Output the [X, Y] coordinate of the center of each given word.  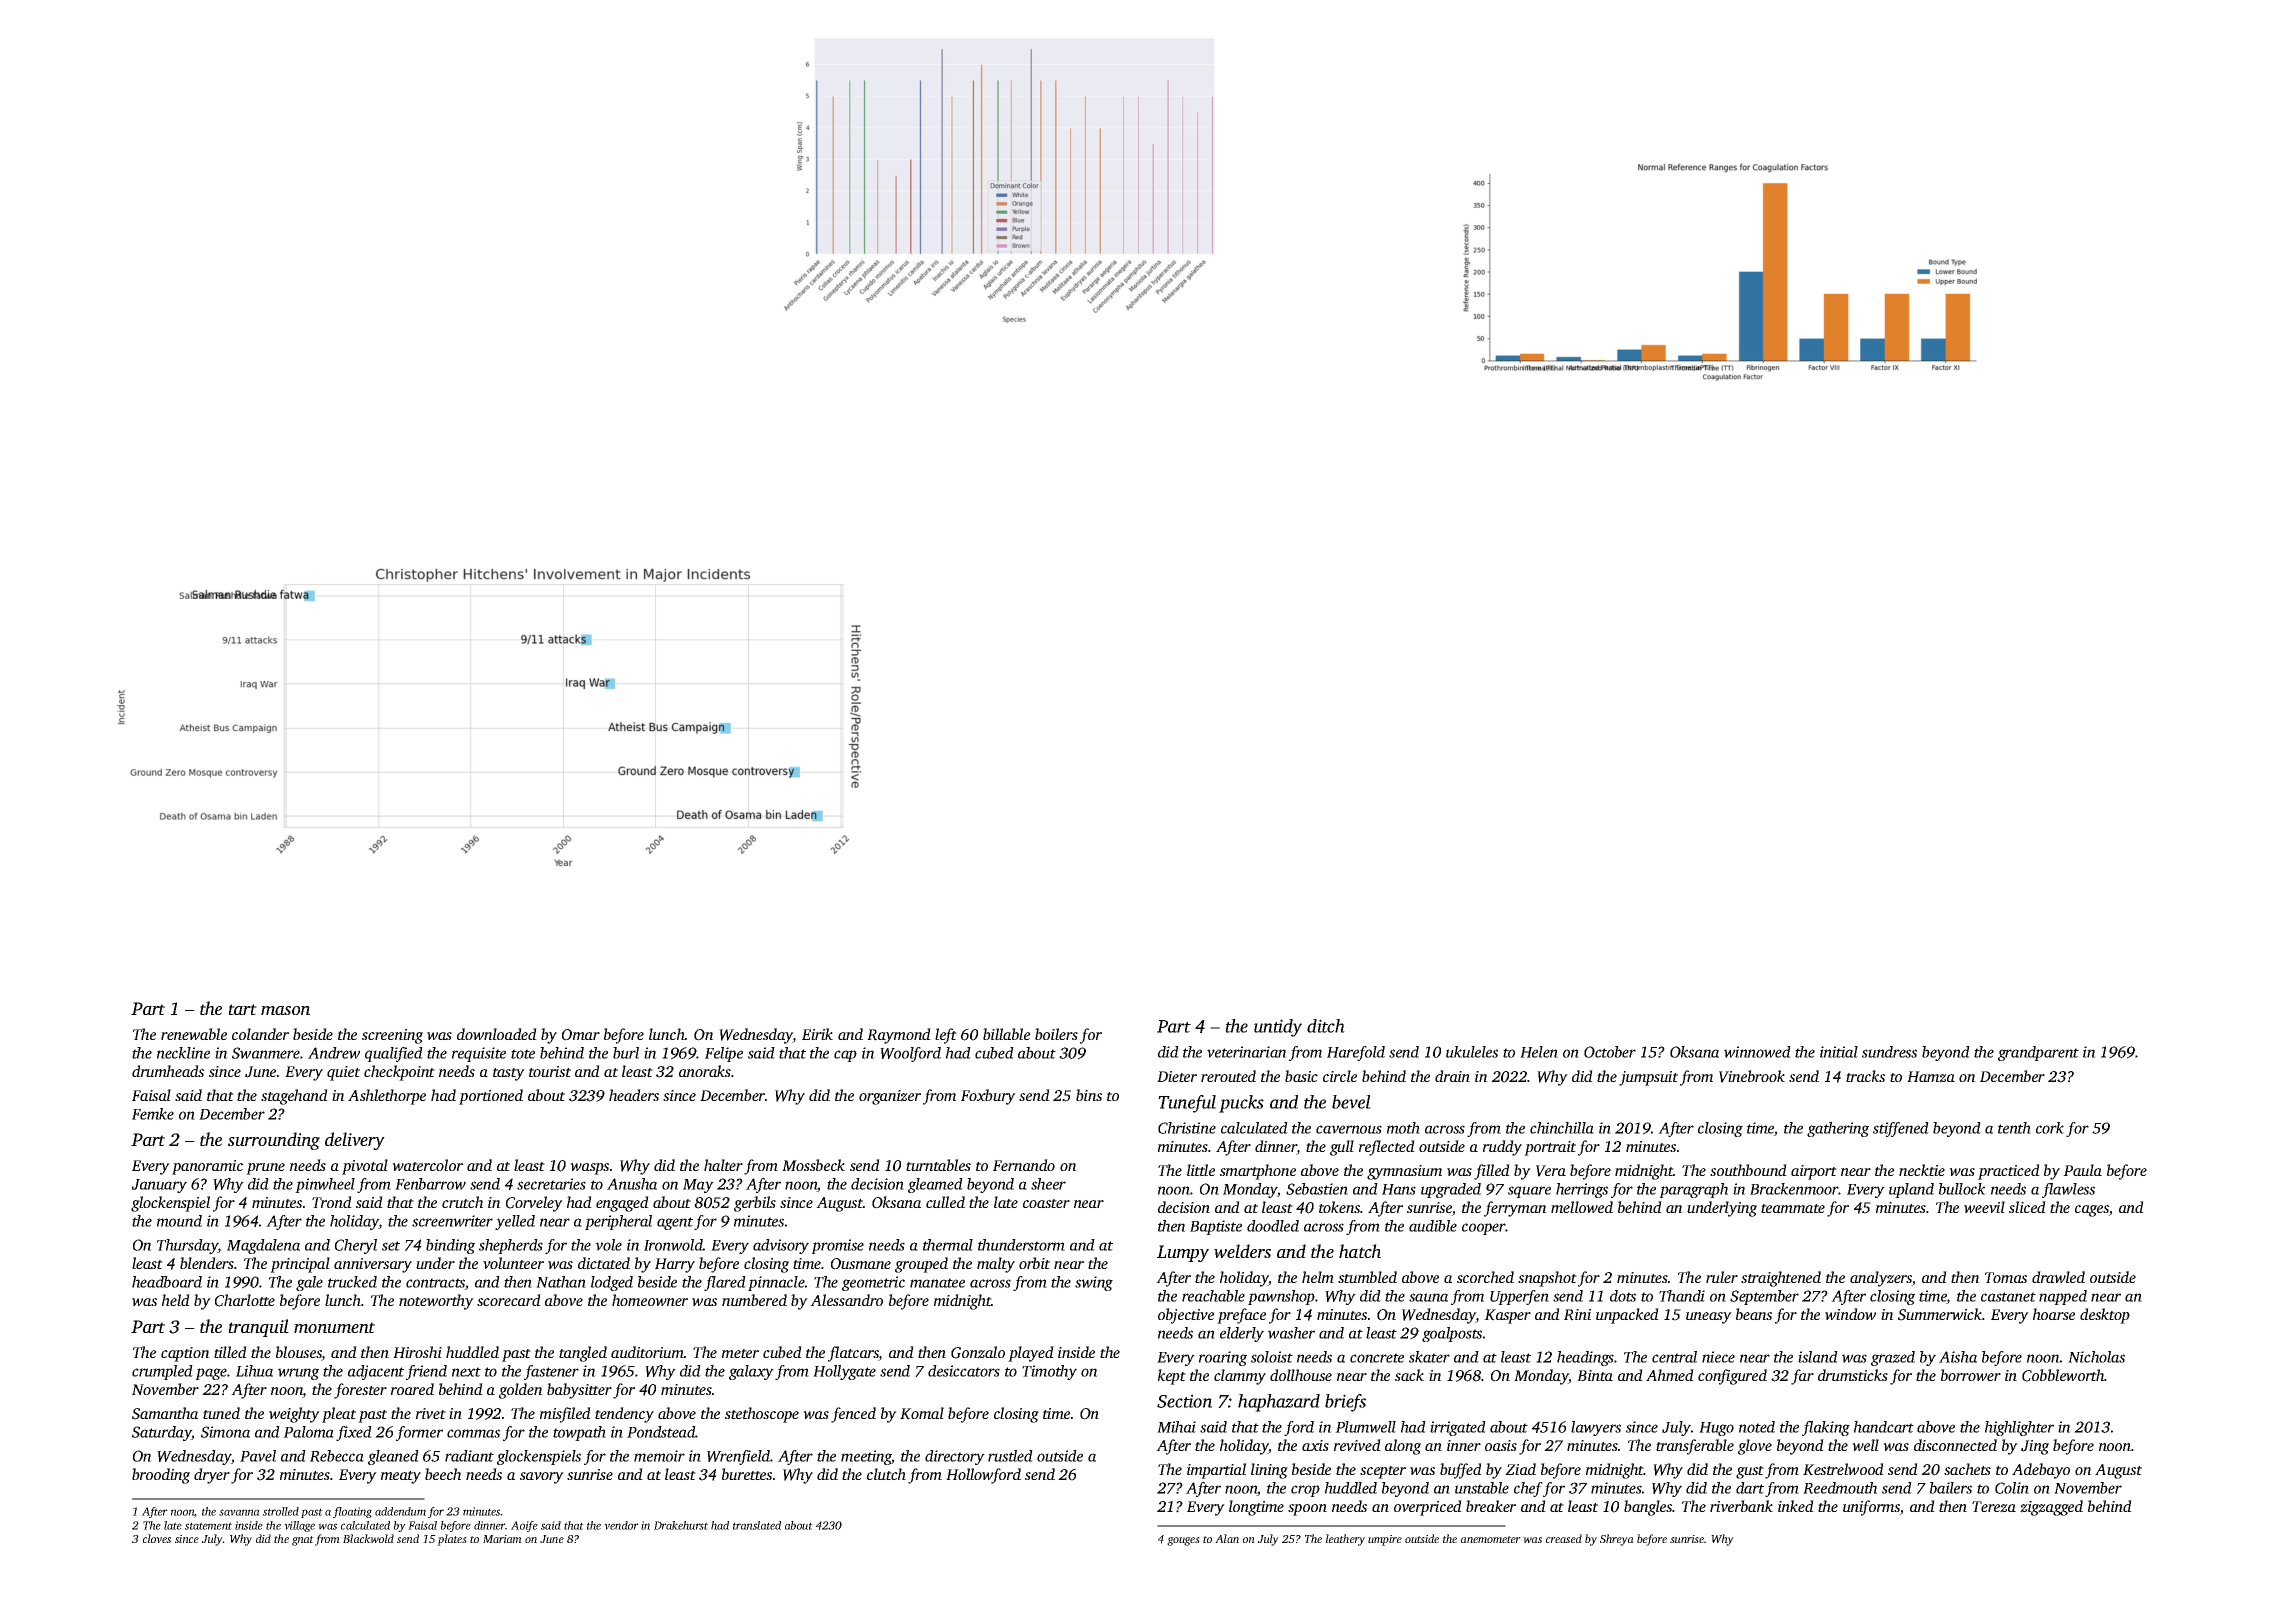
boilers [1056, 1034]
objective [1186, 1316]
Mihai [1176, 1427]
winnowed [1757, 1052]
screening [392, 1036]
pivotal [365, 1167]
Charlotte [245, 1300]
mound [179, 1221]
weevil [1984, 1207]
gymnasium [1404, 1172]
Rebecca [337, 1456]
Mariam [502, 1539]
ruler [1722, 1277]
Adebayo [2041, 1471]
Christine [1187, 1128]
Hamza [1931, 1077]
